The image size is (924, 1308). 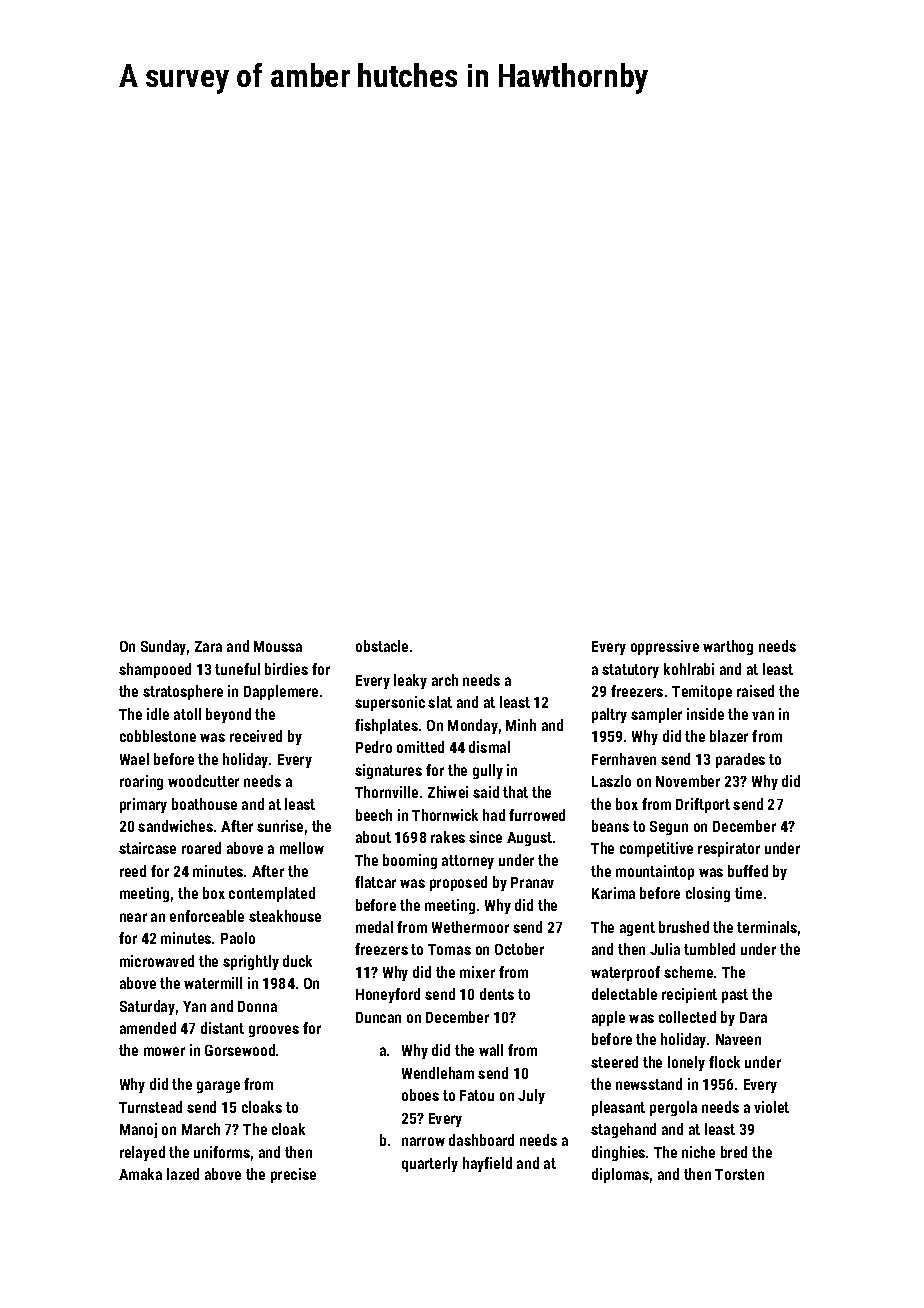 I want to click on Sunday, so click(x=163, y=647).
